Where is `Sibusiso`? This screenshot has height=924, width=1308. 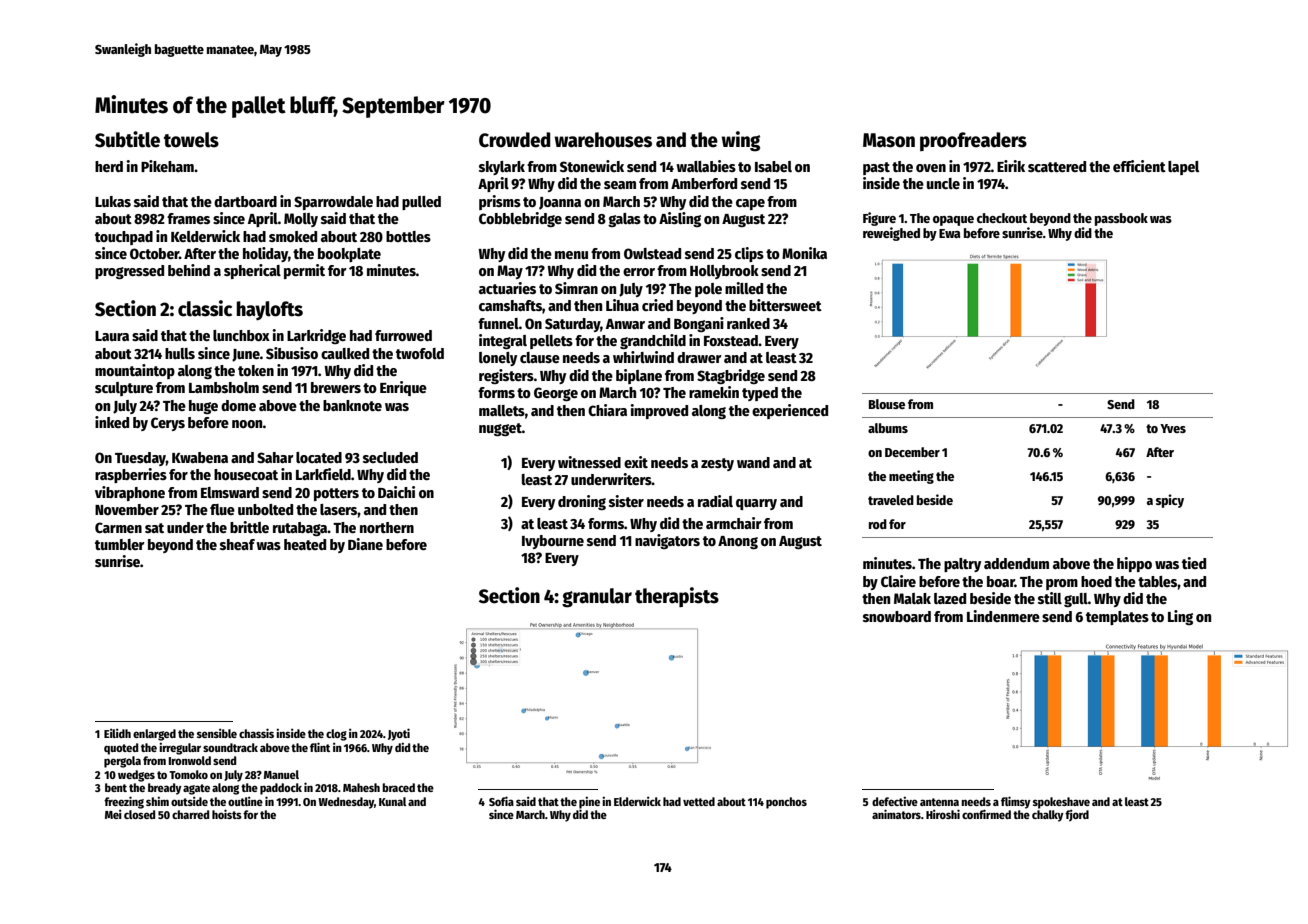 Sibusiso is located at coordinates (292, 353).
